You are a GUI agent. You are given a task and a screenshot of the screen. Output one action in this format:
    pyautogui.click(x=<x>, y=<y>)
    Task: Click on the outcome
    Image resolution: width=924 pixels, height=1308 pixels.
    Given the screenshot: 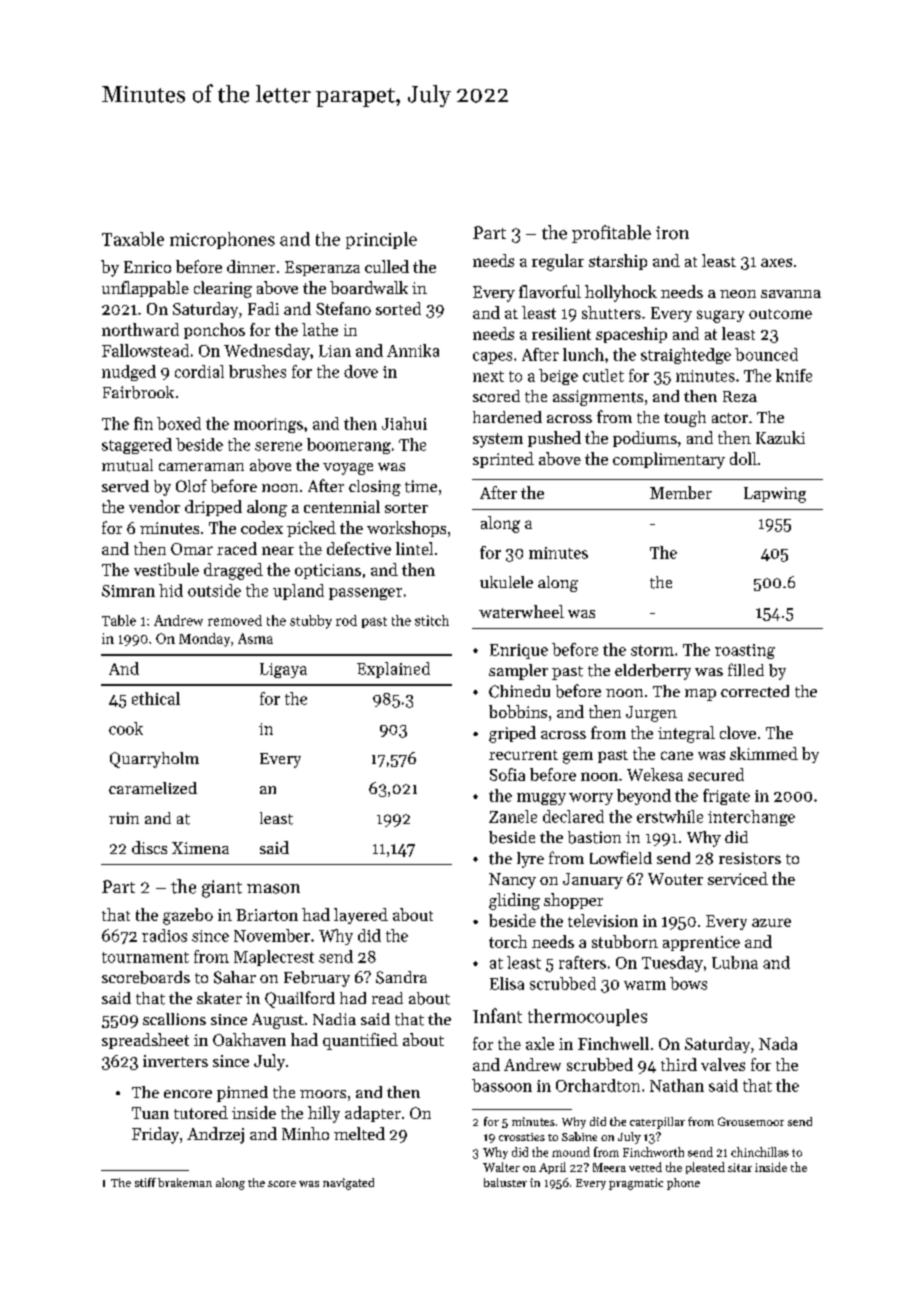 What is the action you would take?
    pyautogui.click(x=780, y=314)
